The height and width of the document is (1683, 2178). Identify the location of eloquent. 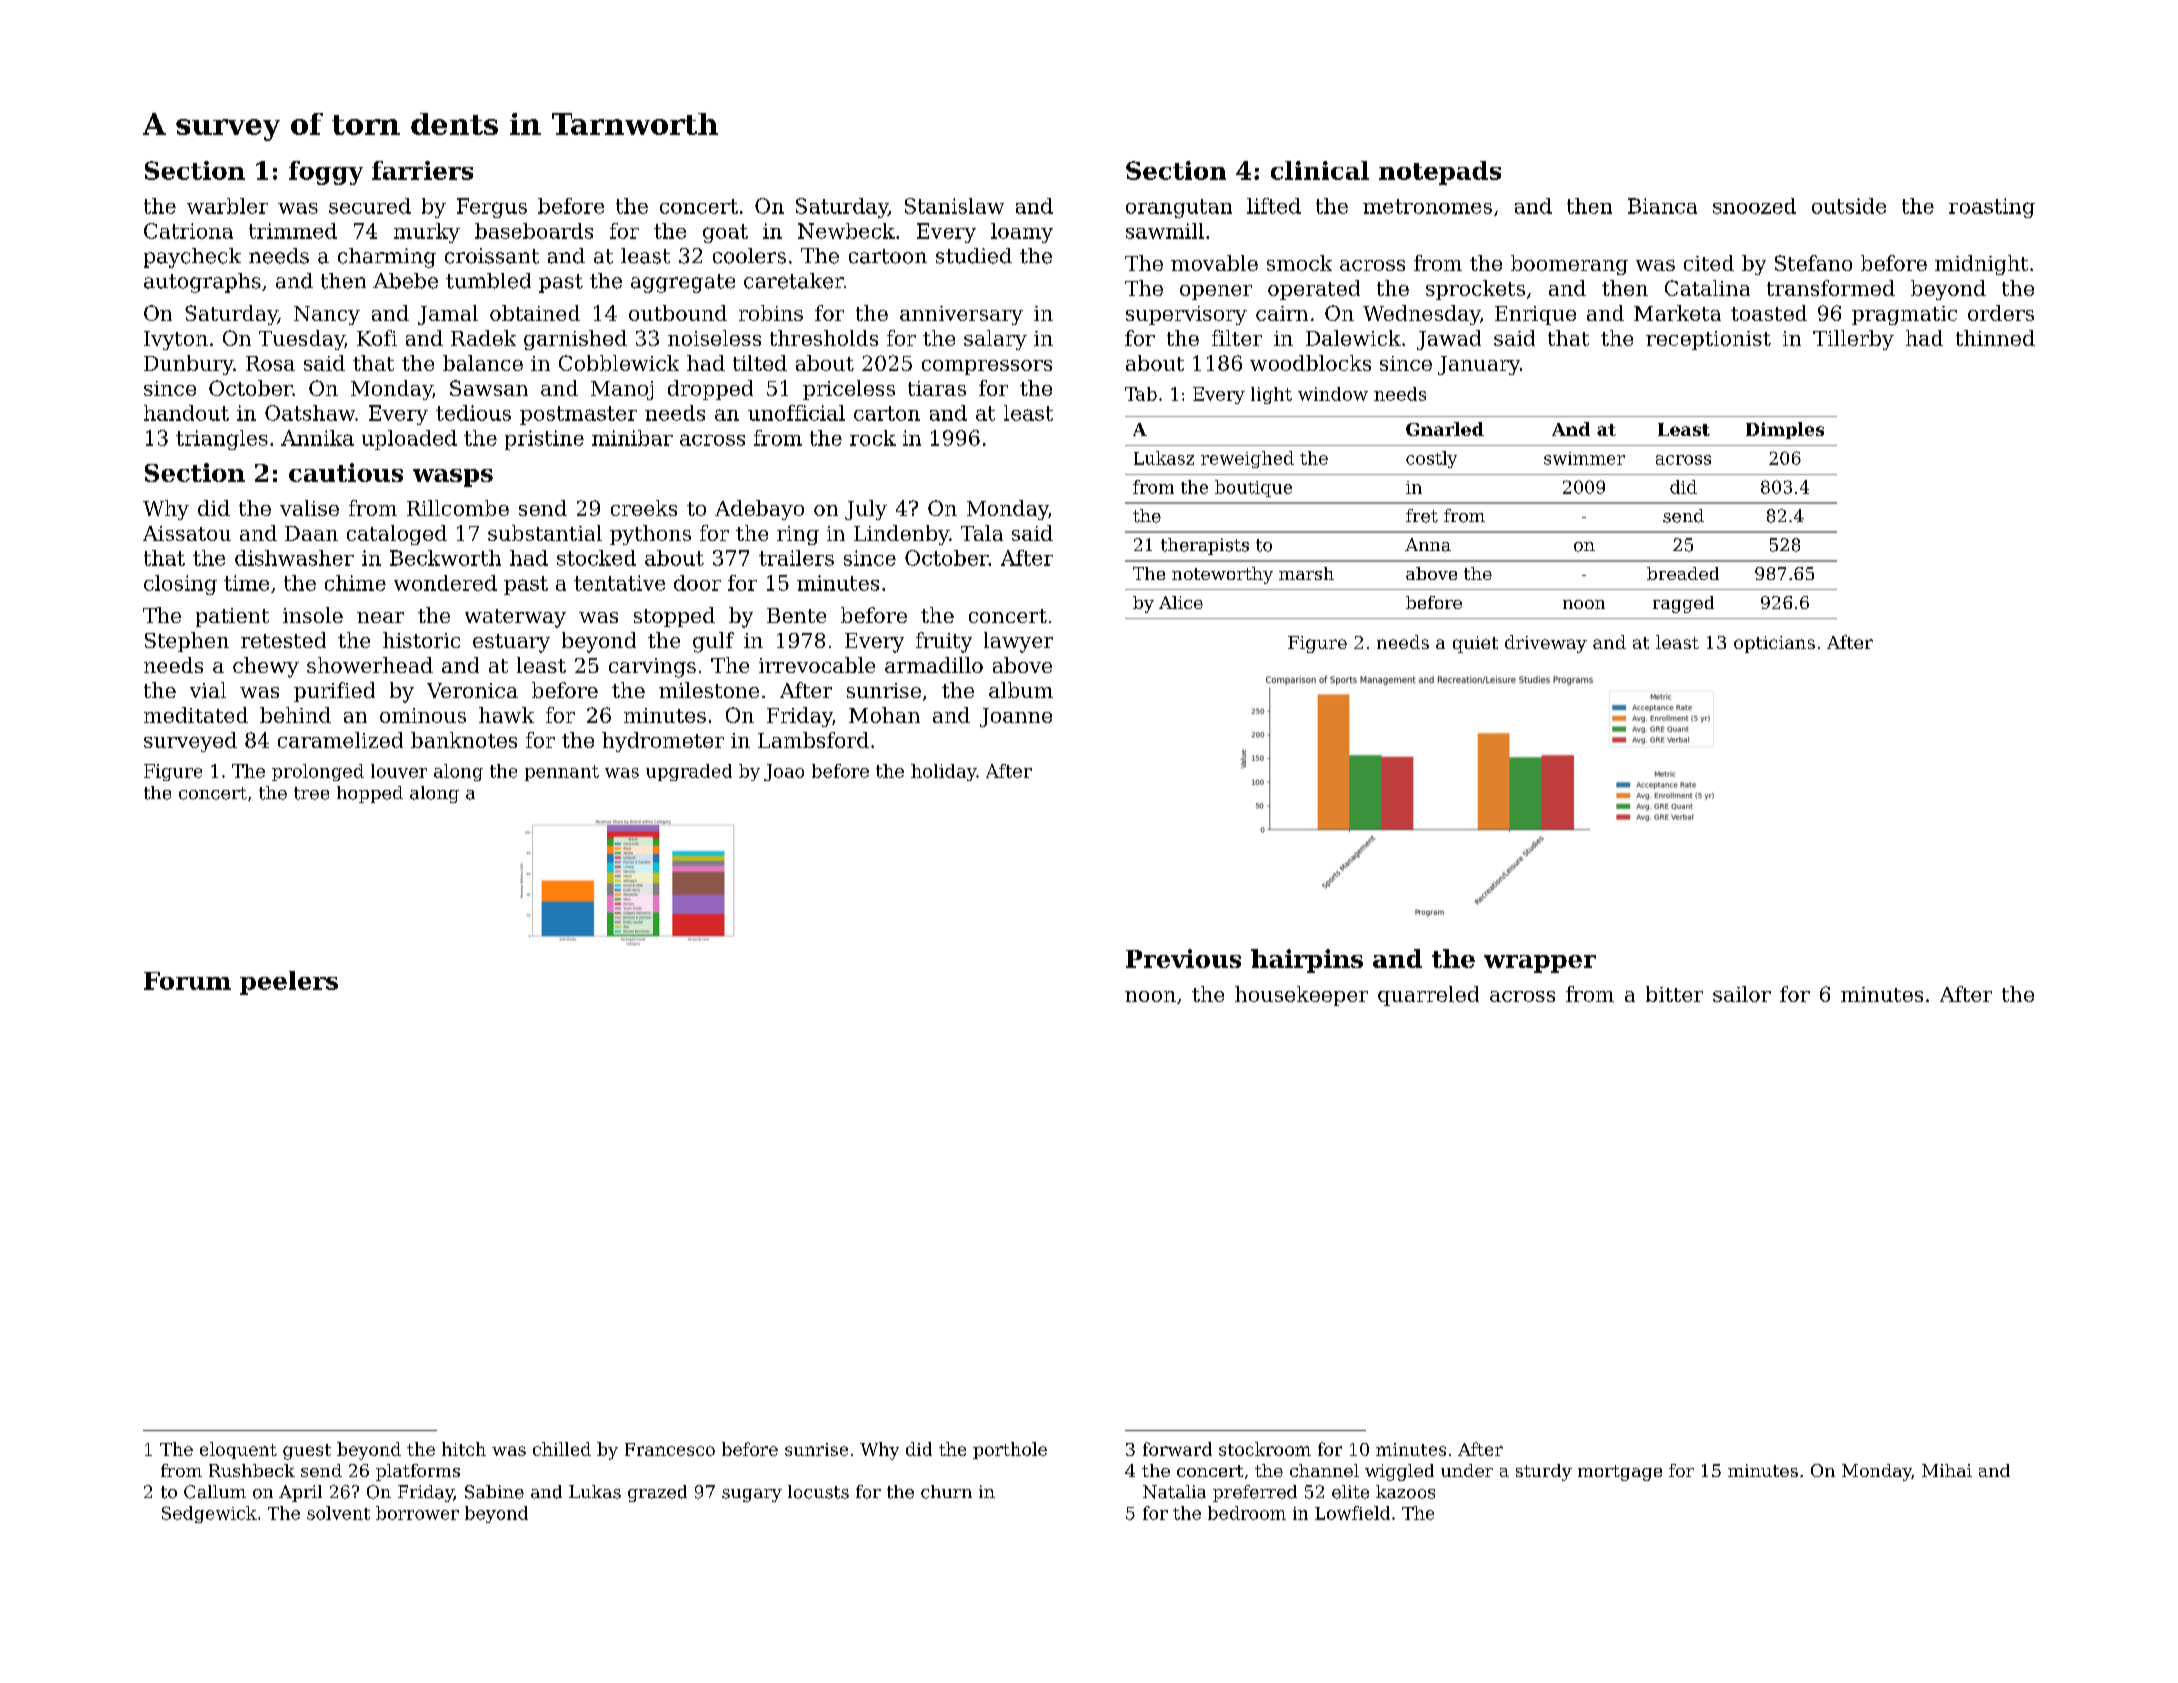
(238, 1450).
